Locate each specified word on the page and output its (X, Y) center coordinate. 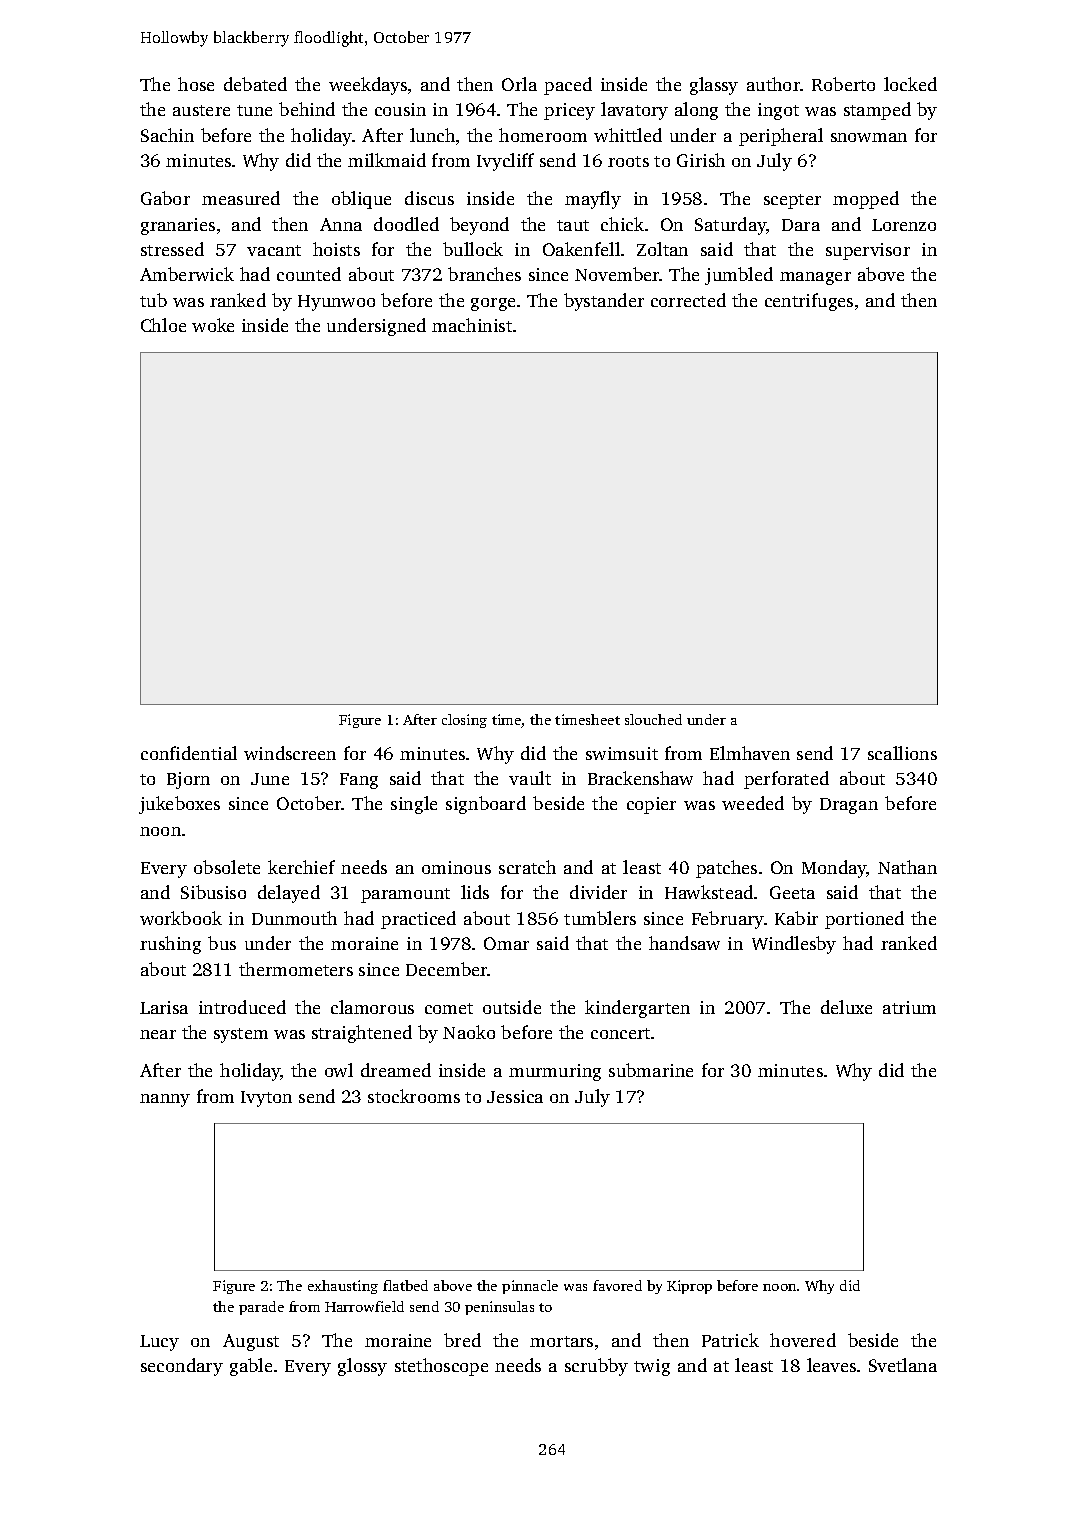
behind (307, 109)
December (447, 969)
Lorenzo (904, 225)
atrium (909, 1007)
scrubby (596, 1367)
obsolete (227, 867)
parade (261, 1308)
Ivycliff (505, 162)
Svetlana (903, 1365)
